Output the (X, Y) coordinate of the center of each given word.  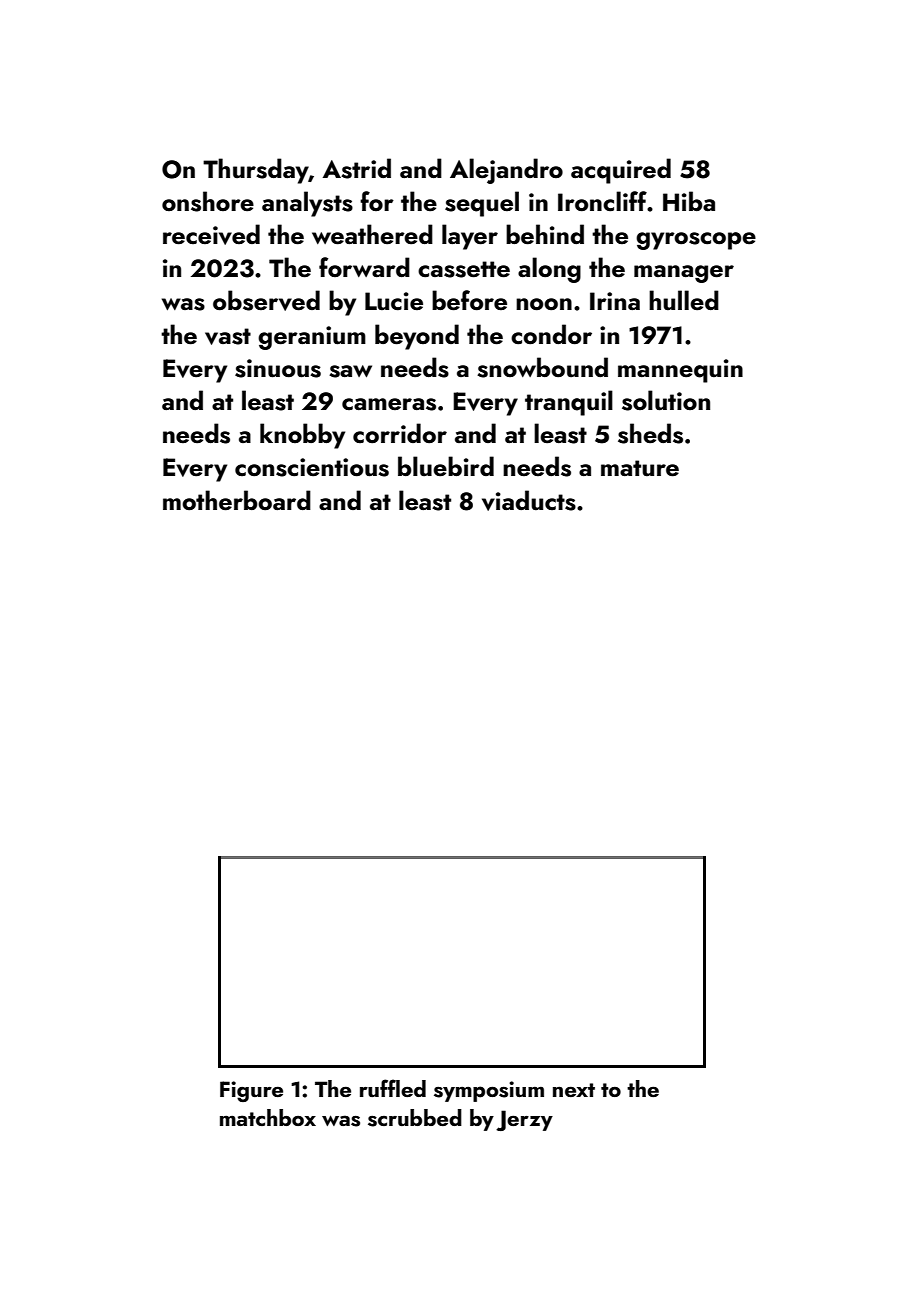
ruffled (393, 1088)
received (211, 234)
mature (640, 468)
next (574, 1090)
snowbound (542, 367)
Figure (251, 1091)
